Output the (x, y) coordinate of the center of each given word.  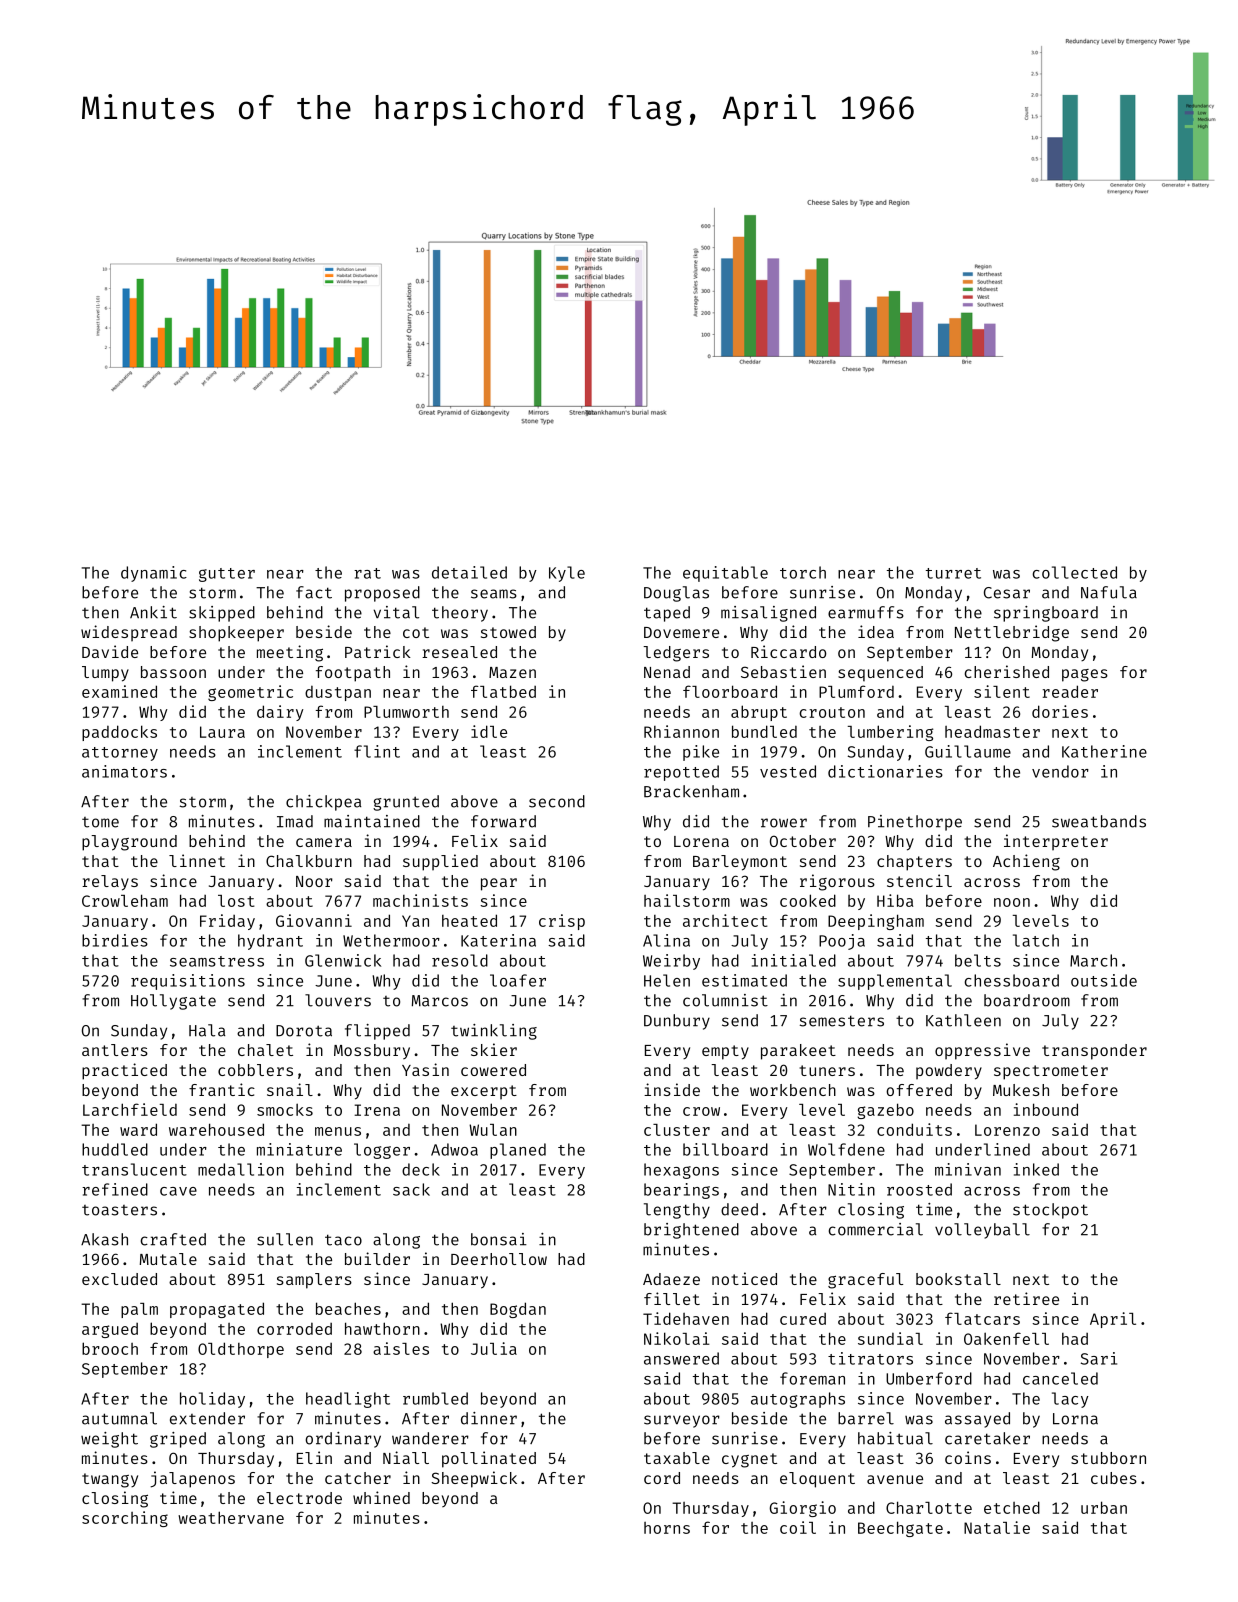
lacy (1070, 1400)
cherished (1006, 671)
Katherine (1104, 751)
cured (803, 1319)
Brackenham (691, 791)
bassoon (173, 672)
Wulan (493, 1130)
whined (381, 1497)
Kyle (567, 574)
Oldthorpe (241, 1350)
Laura (222, 732)
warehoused (216, 1129)
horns (667, 1528)
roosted (919, 1189)
